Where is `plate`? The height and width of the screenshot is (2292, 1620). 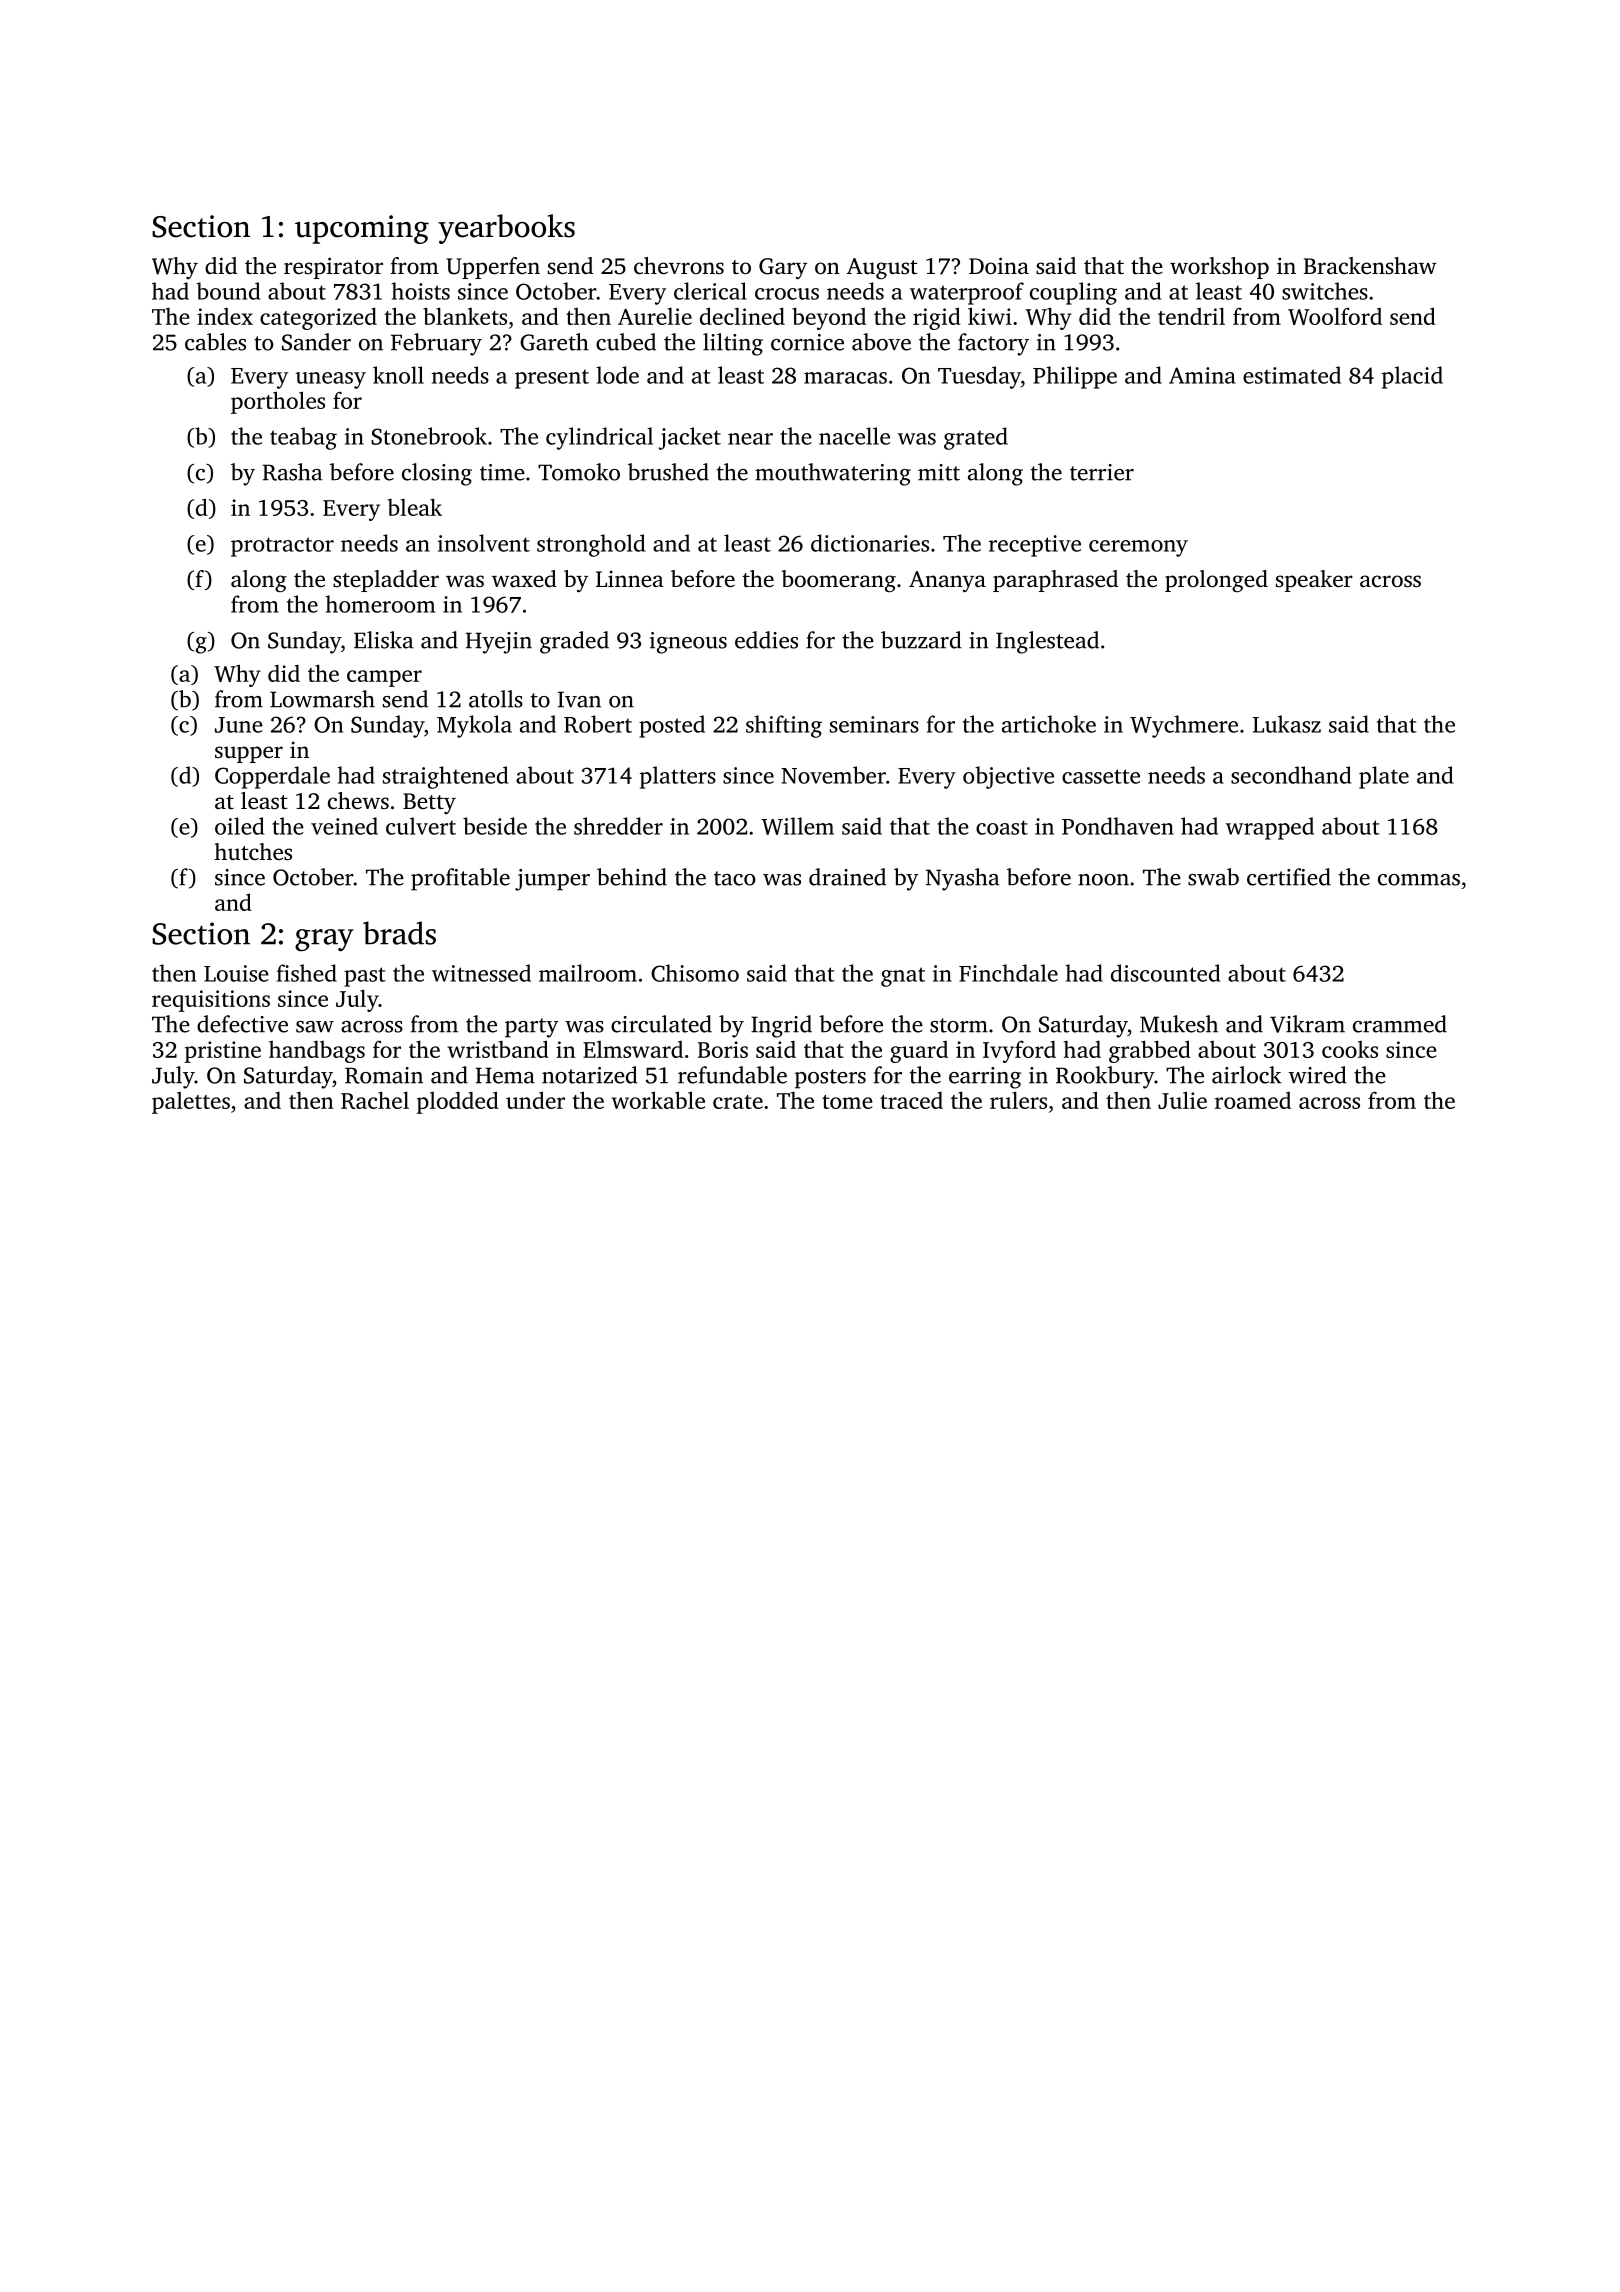 plate is located at coordinates (1384, 777).
